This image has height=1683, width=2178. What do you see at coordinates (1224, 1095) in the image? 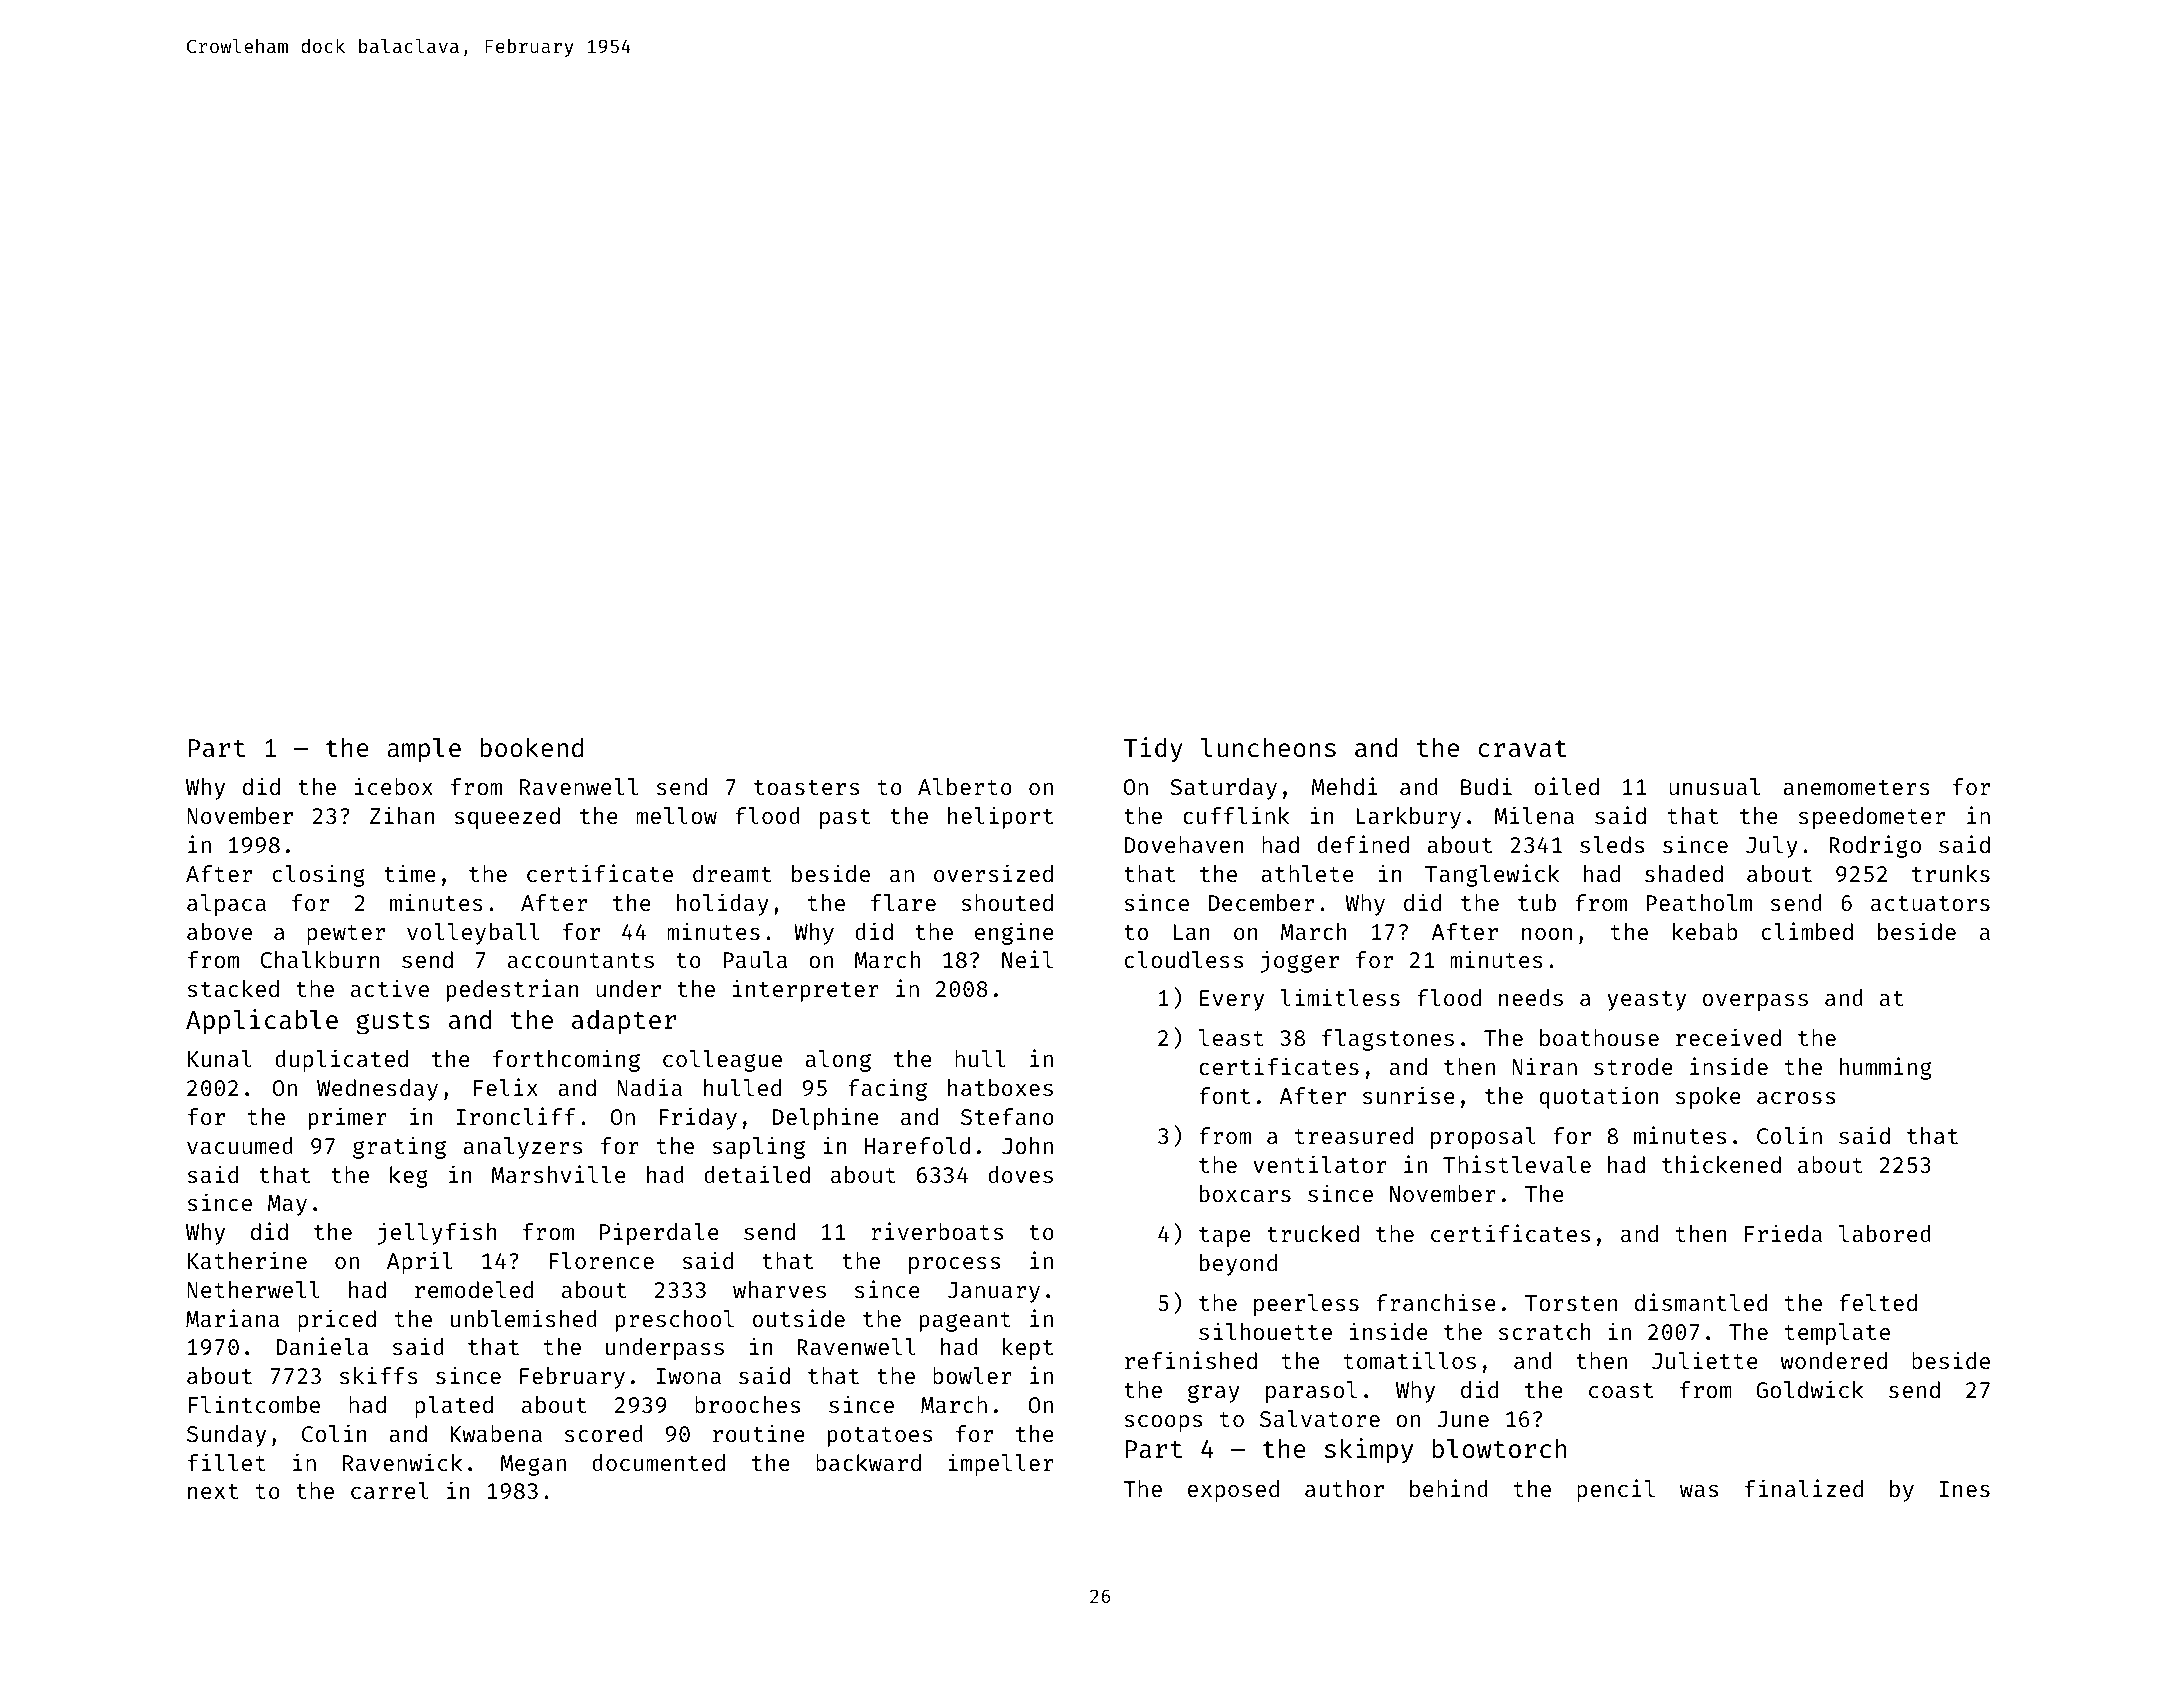
I see `font` at bounding box center [1224, 1095].
